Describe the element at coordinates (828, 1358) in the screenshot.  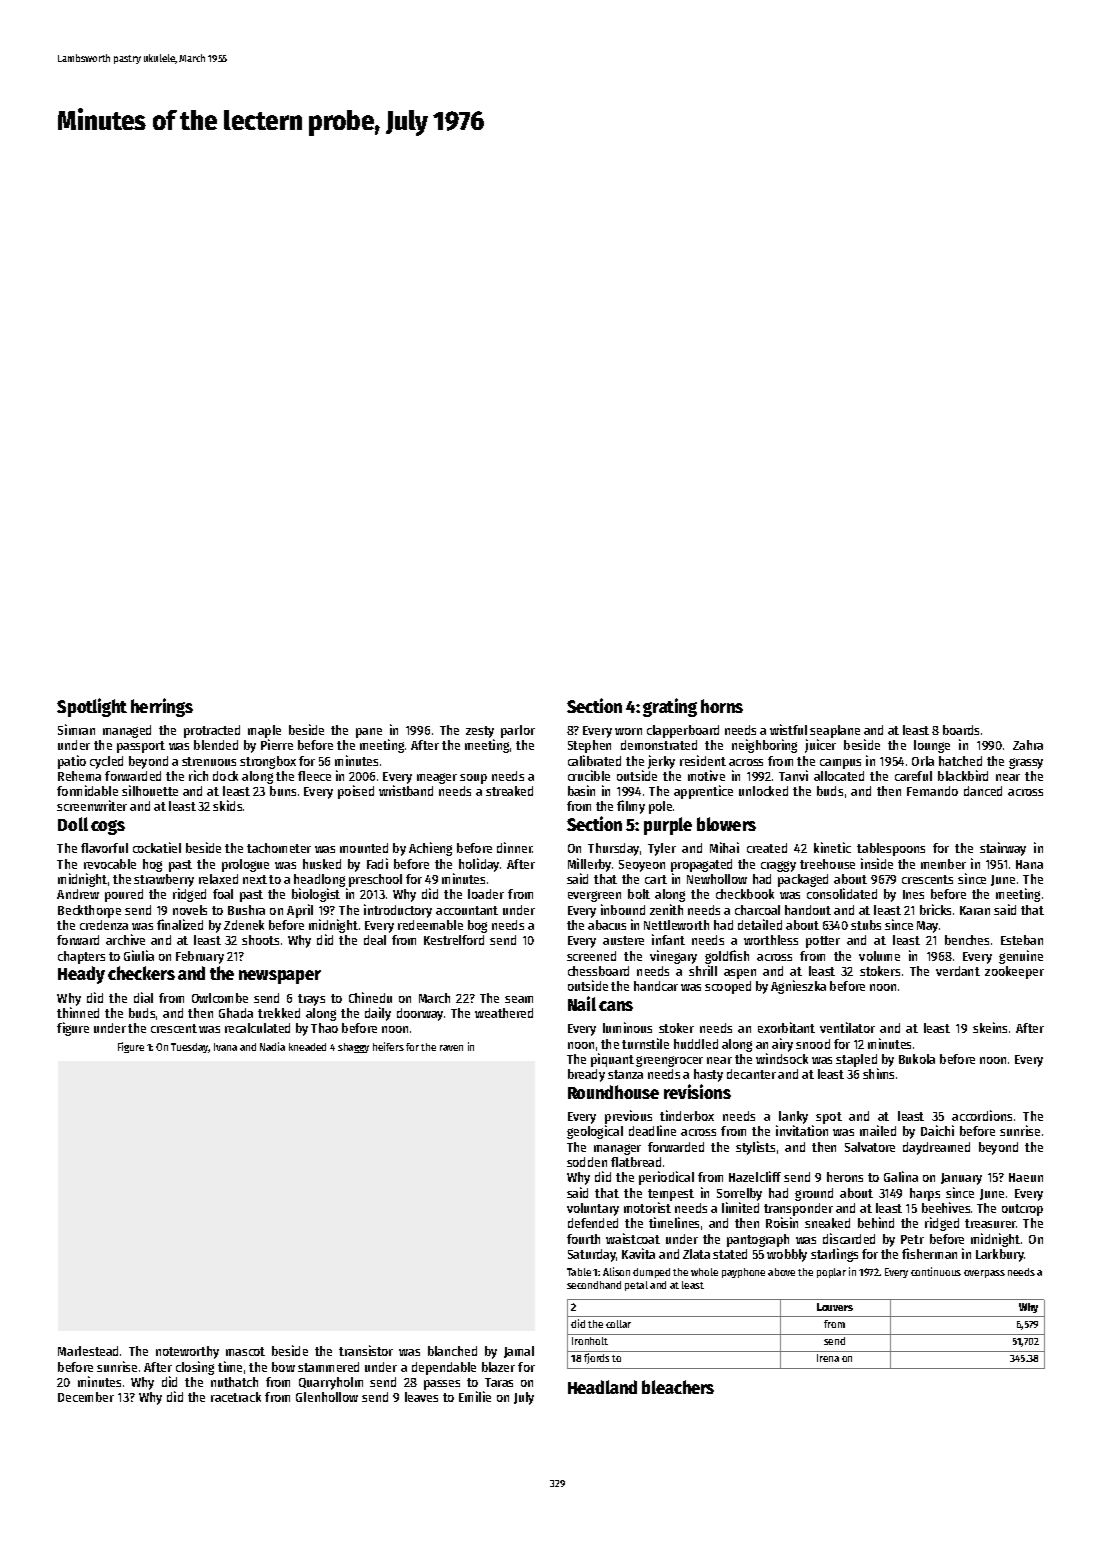
I see `Irena` at that location.
